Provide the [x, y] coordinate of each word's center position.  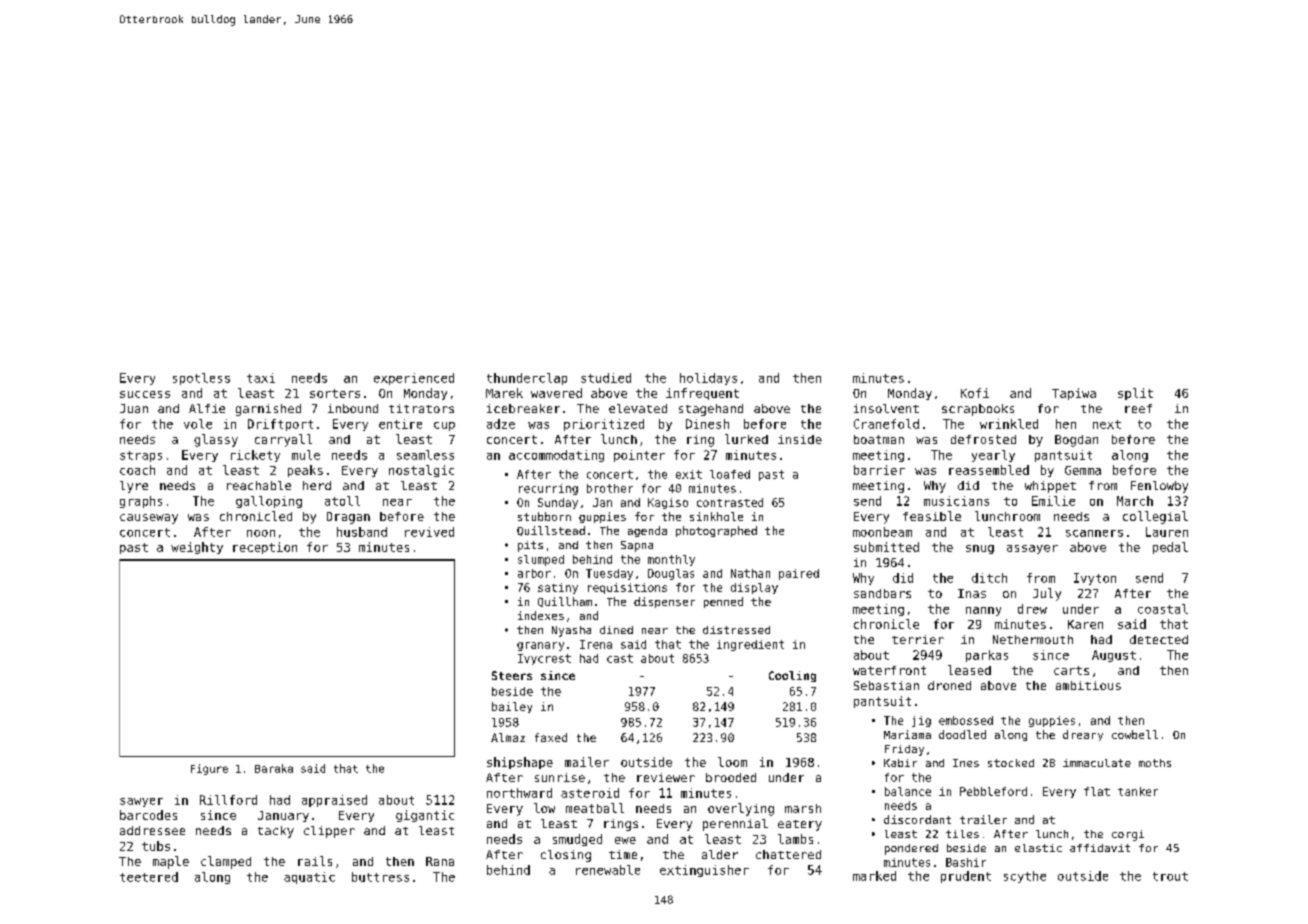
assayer [1032, 549]
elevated [638, 408]
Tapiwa [1074, 394]
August [1114, 656]
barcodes [148, 815]
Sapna [637, 546]
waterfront [889, 670]
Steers [512, 675]
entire [400, 424]
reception [265, 548]
